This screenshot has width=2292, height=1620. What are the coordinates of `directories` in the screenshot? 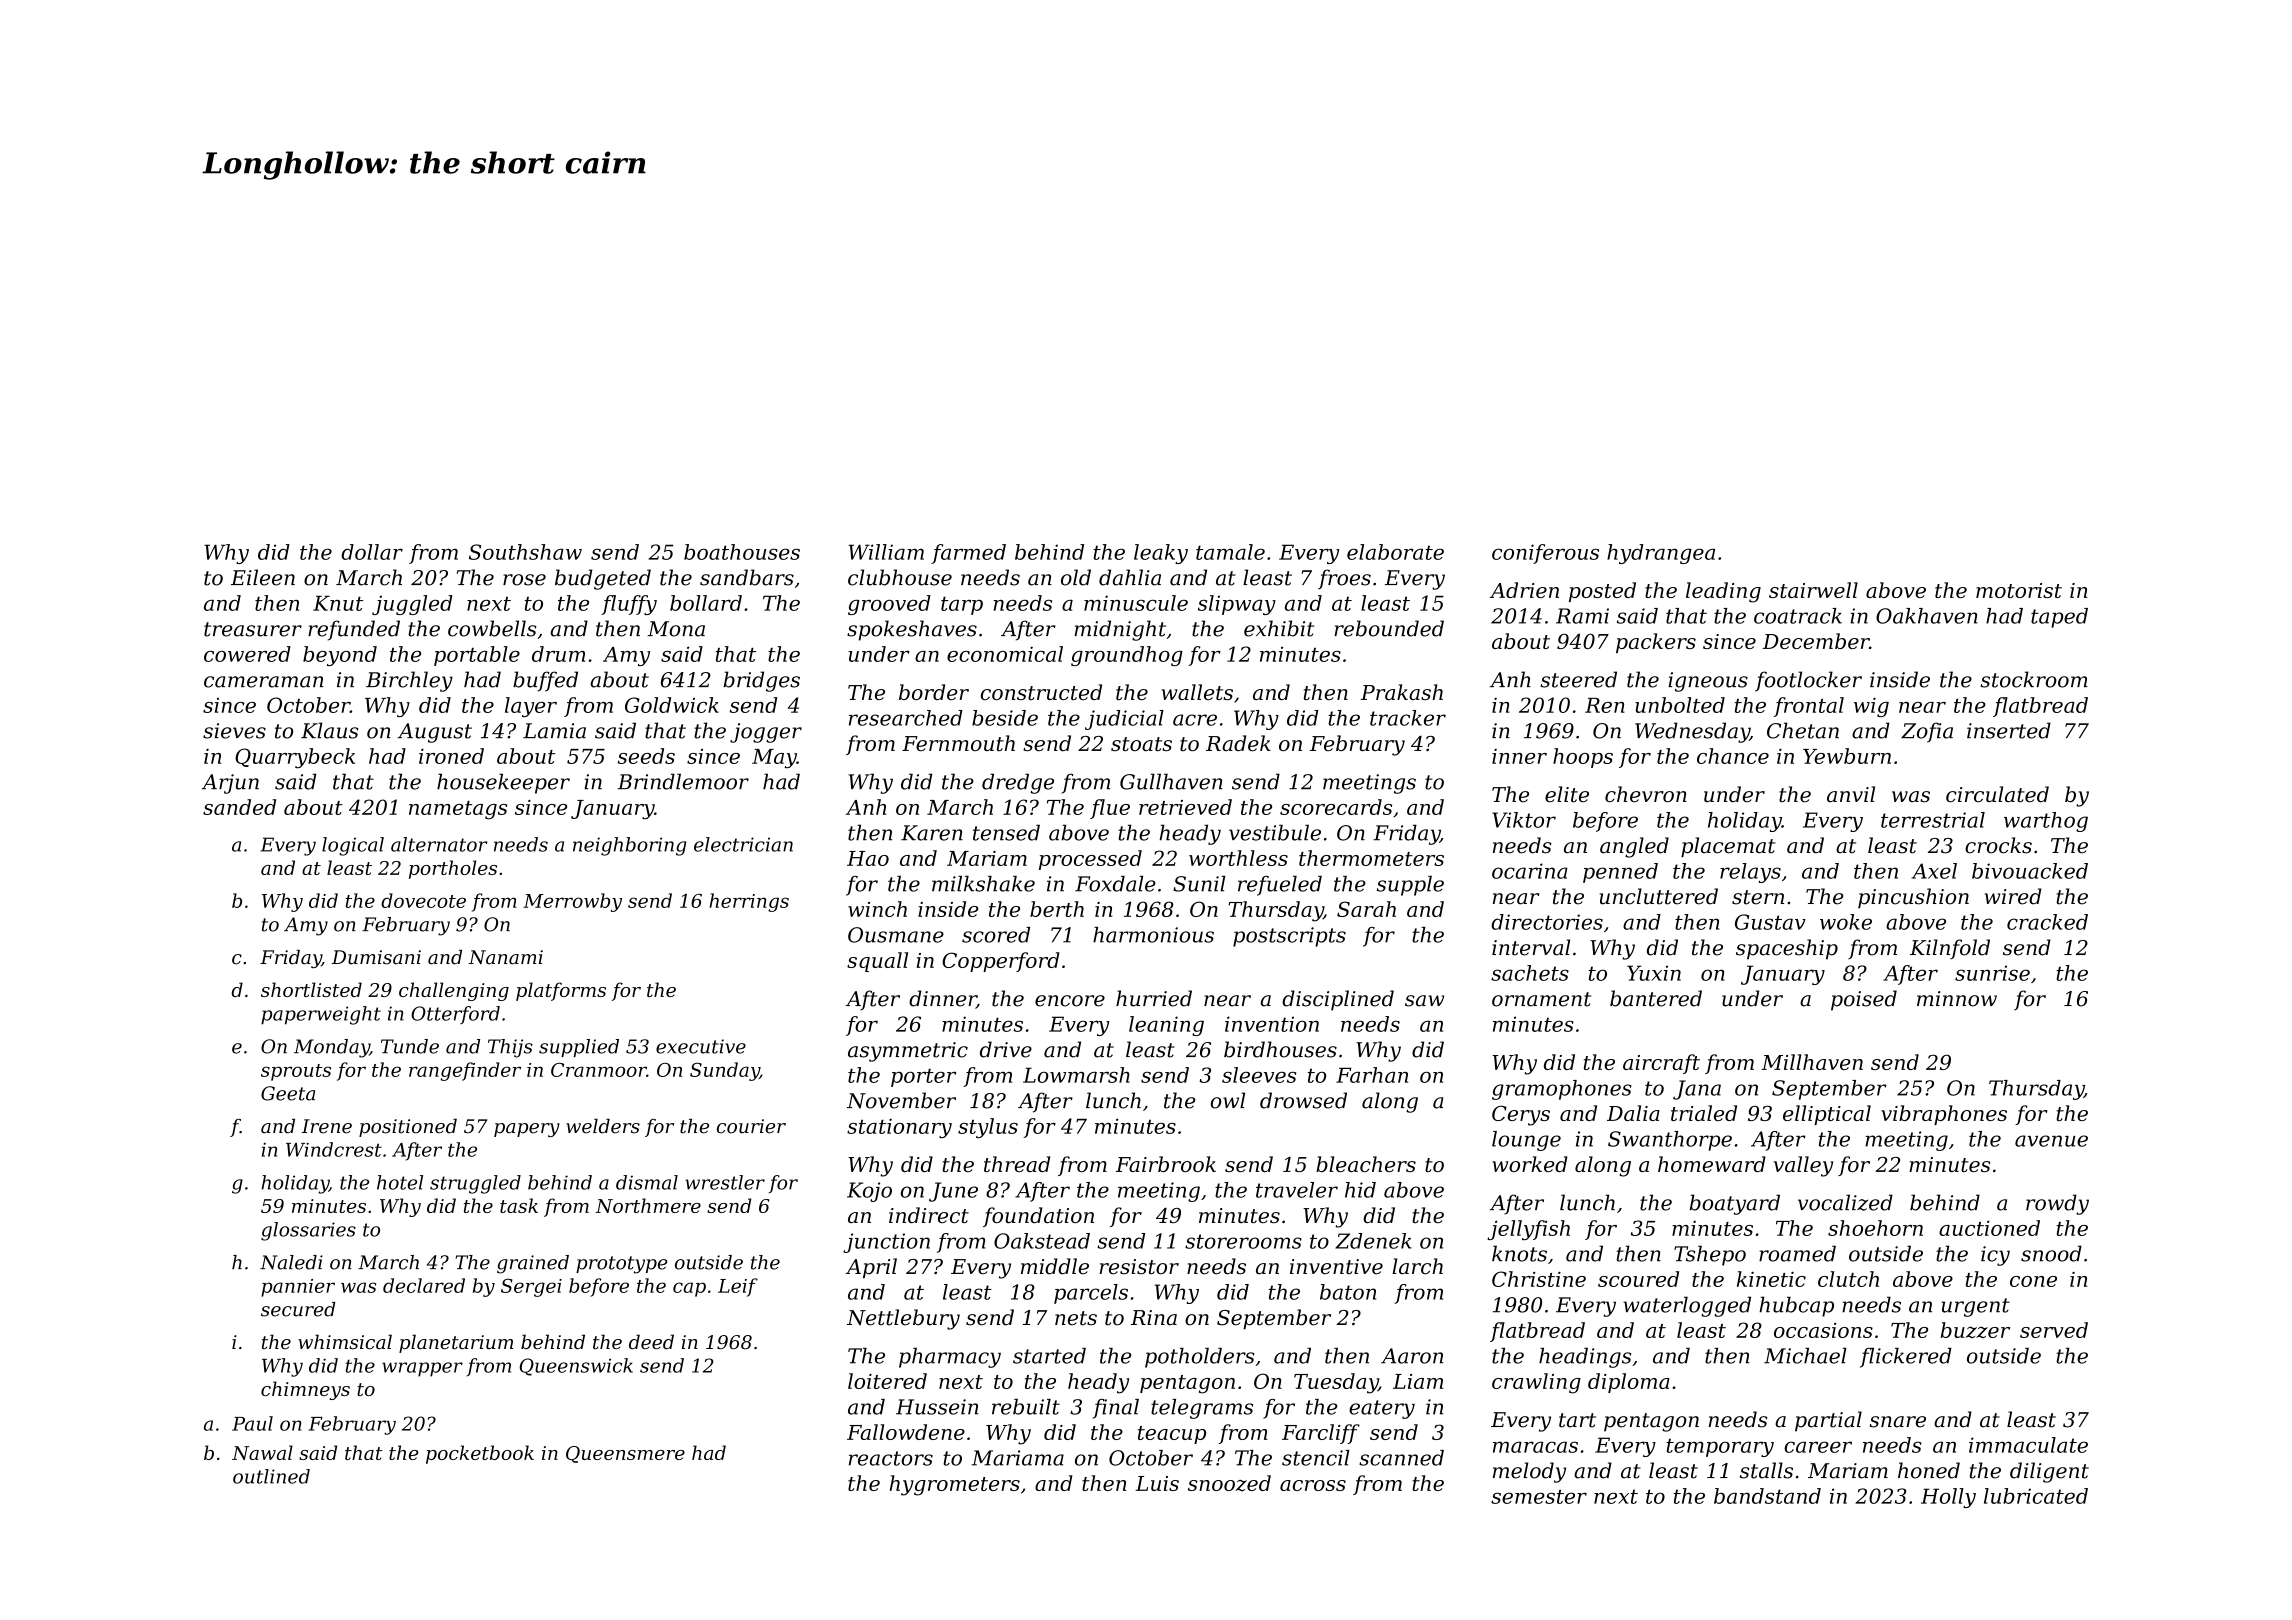 It's located at (1547, 922).
